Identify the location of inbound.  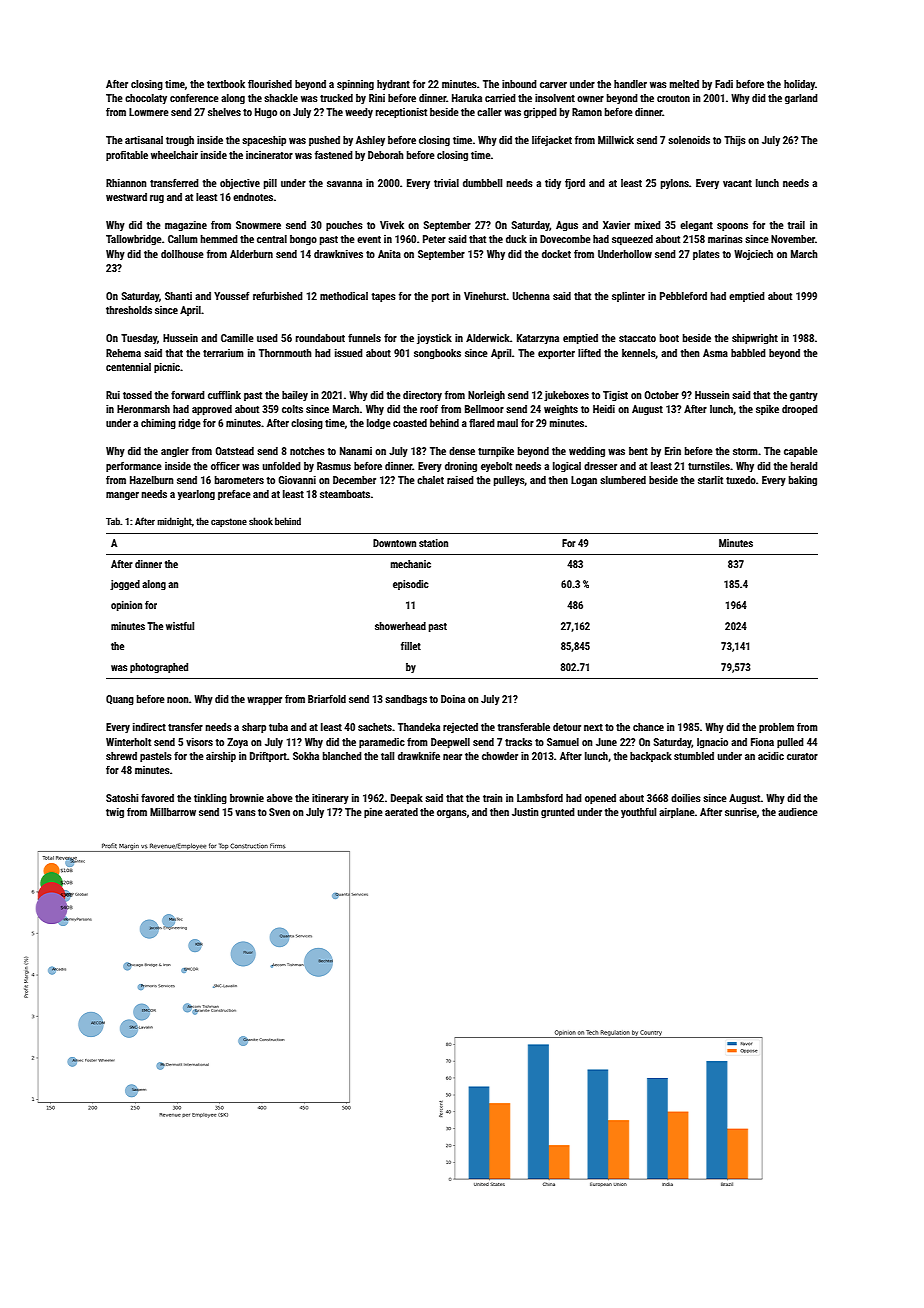
(519, 84).
